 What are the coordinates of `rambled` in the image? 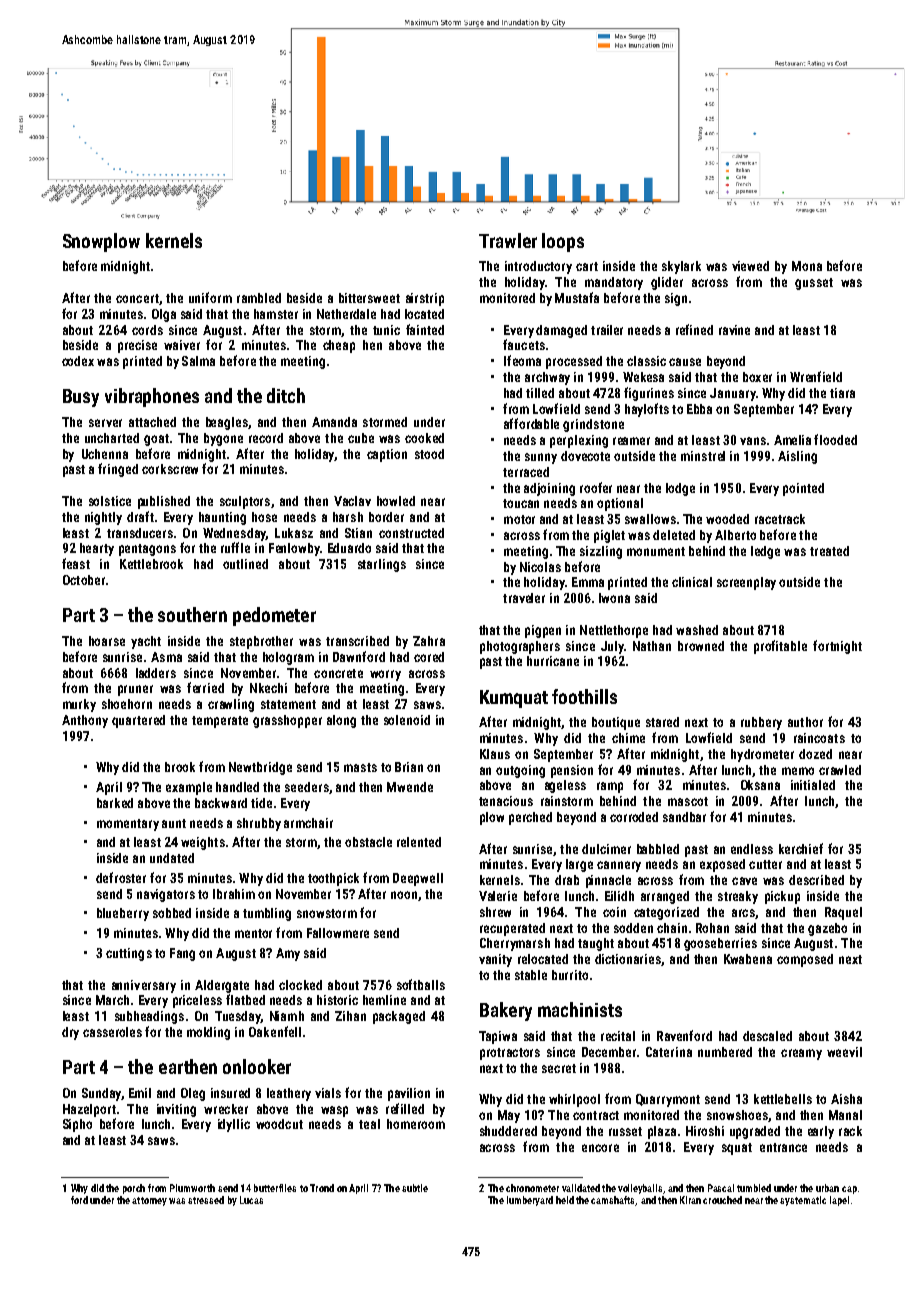 It's located at (259, 298).
